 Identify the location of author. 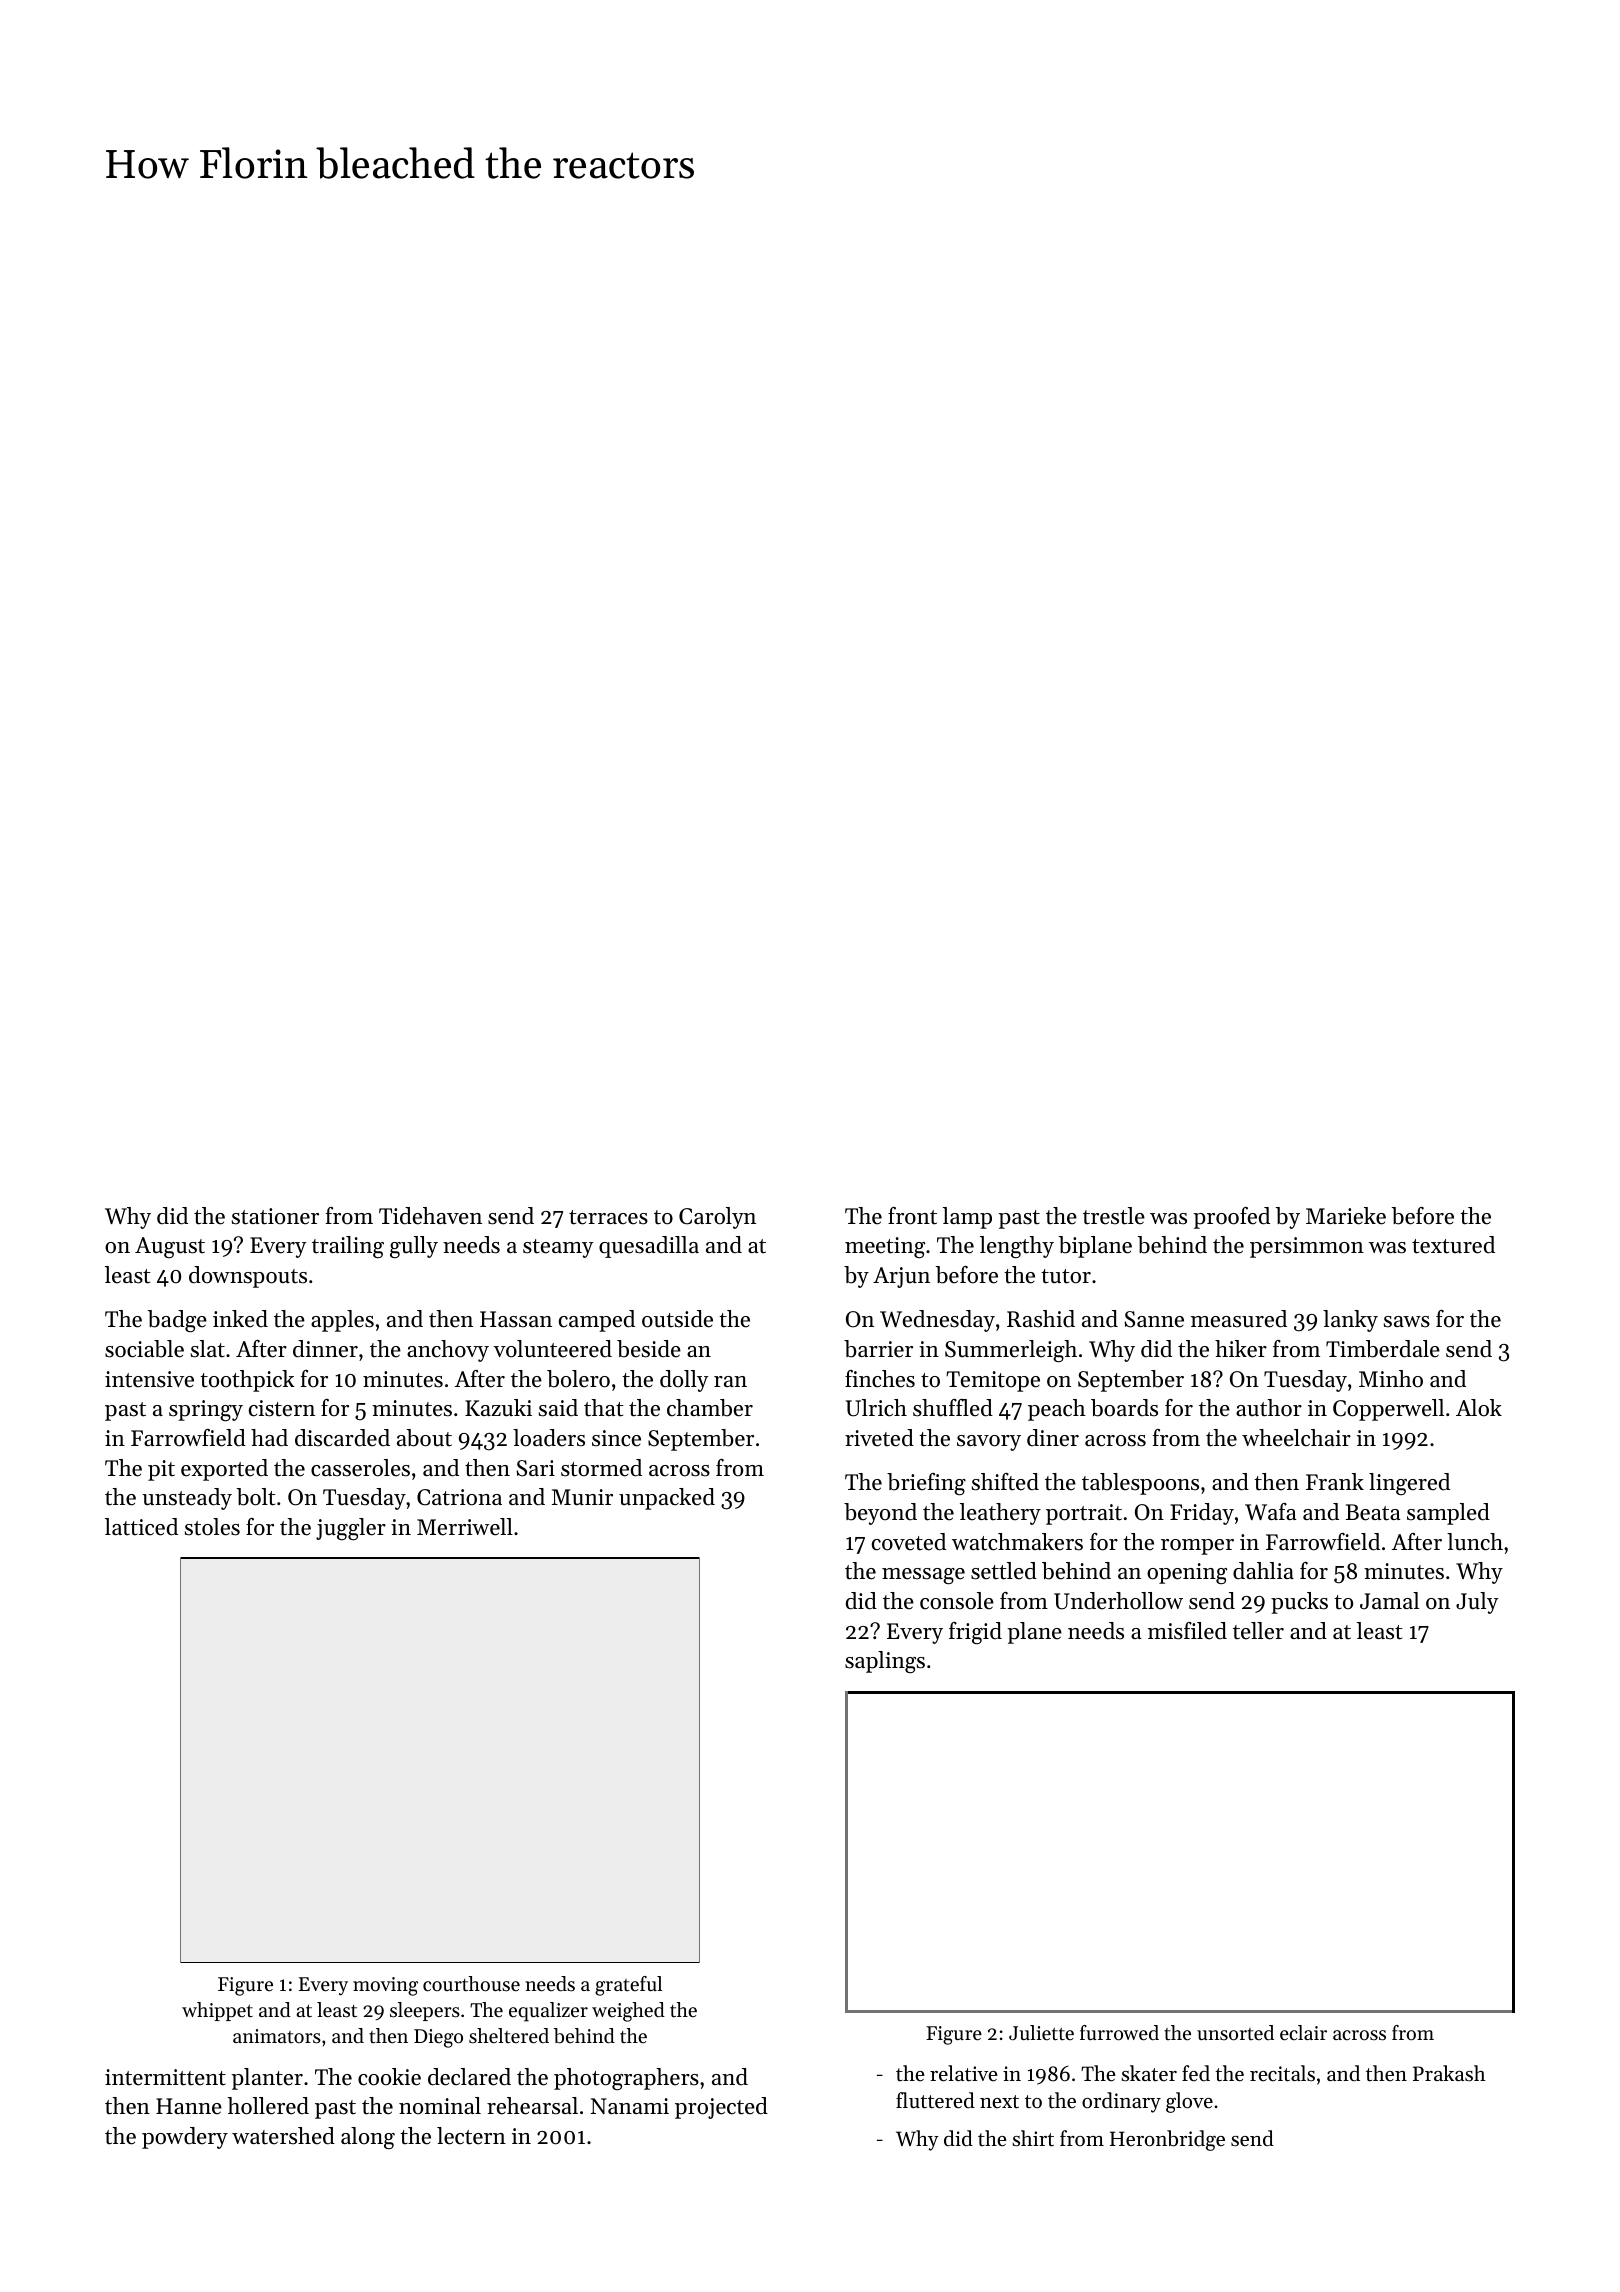
(1269, 1408).
